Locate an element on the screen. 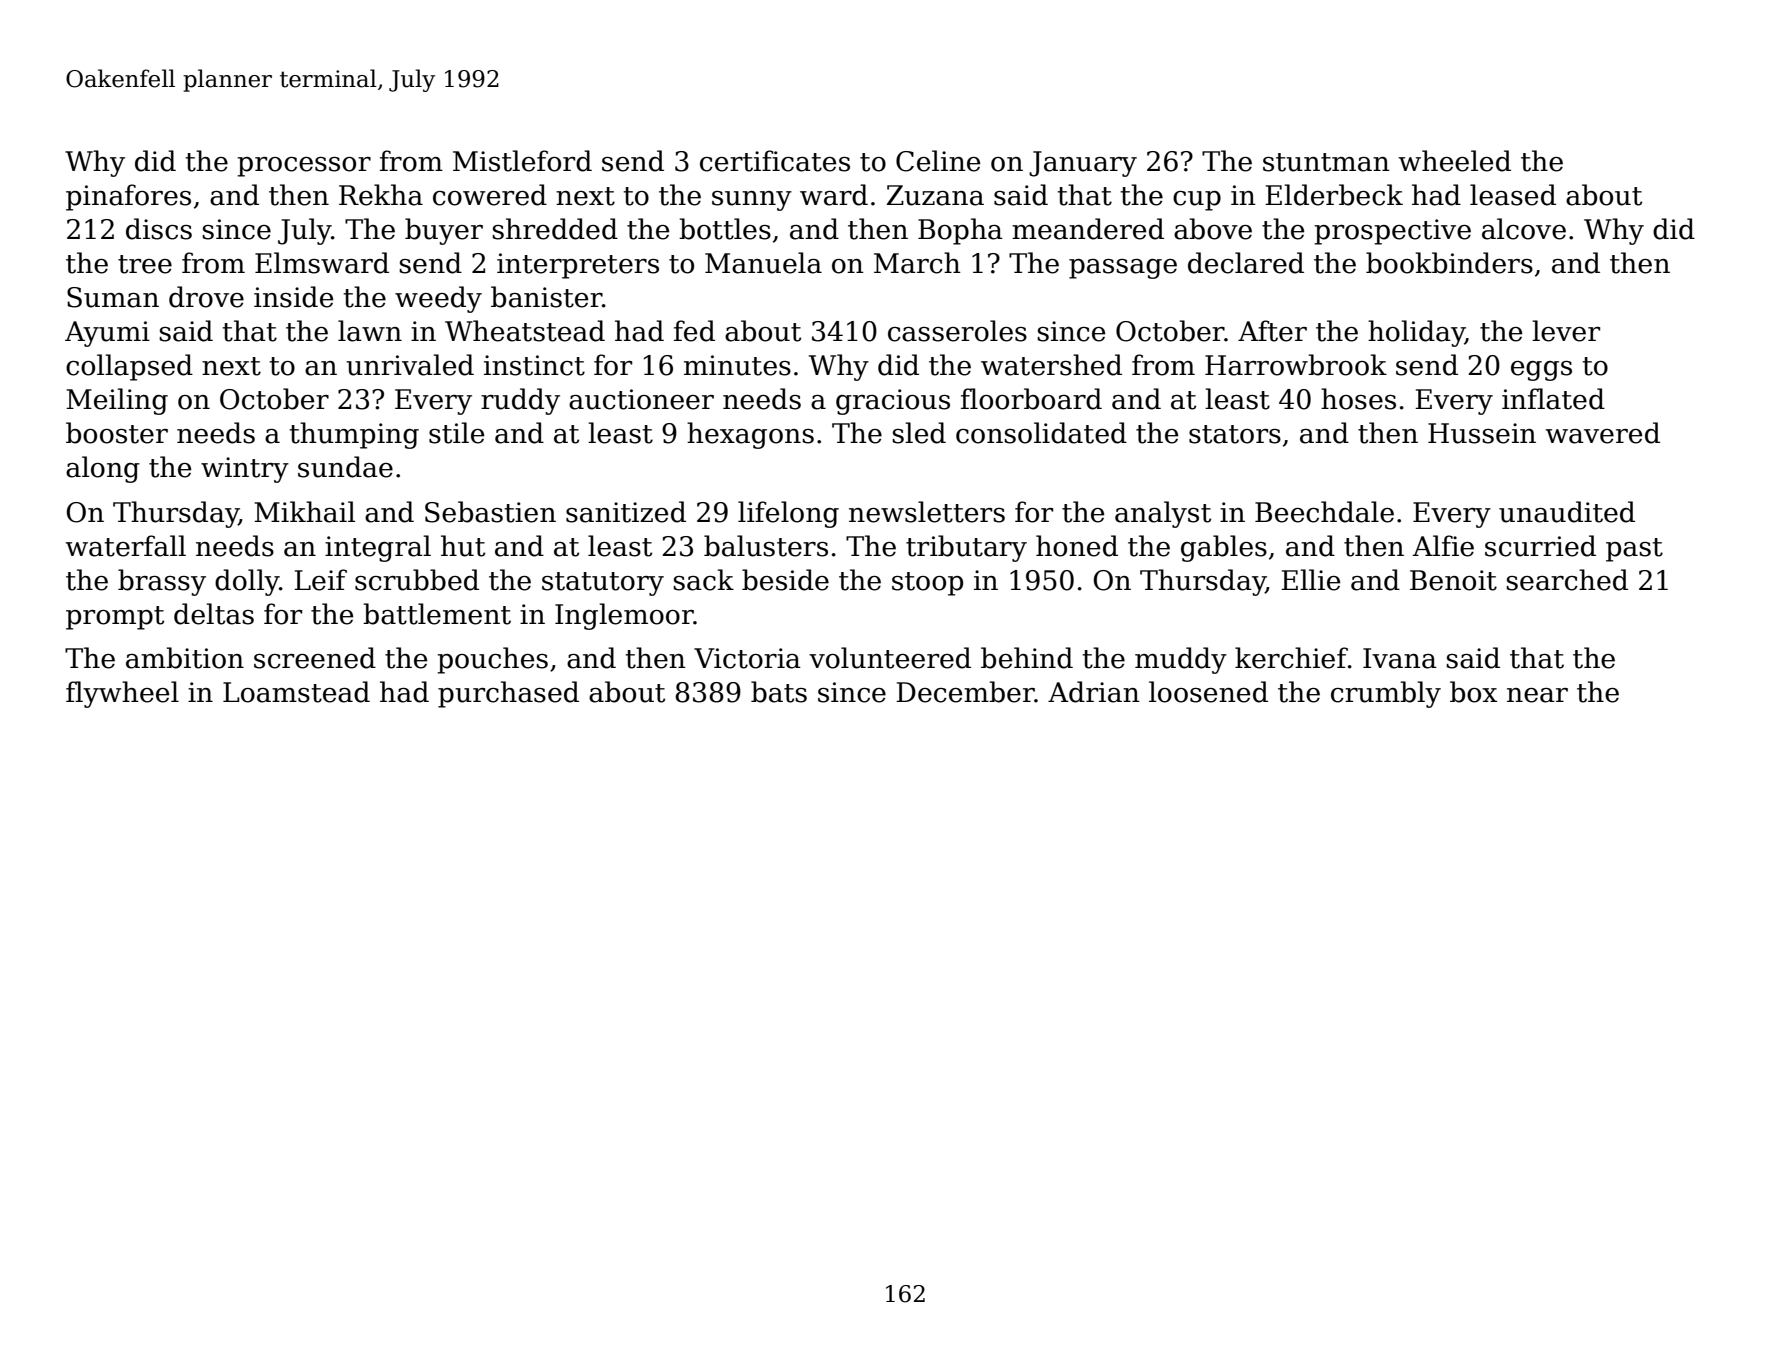 The width and height of the screenshot is (1767, 1365). processor is located at coordinates (304, 167).
